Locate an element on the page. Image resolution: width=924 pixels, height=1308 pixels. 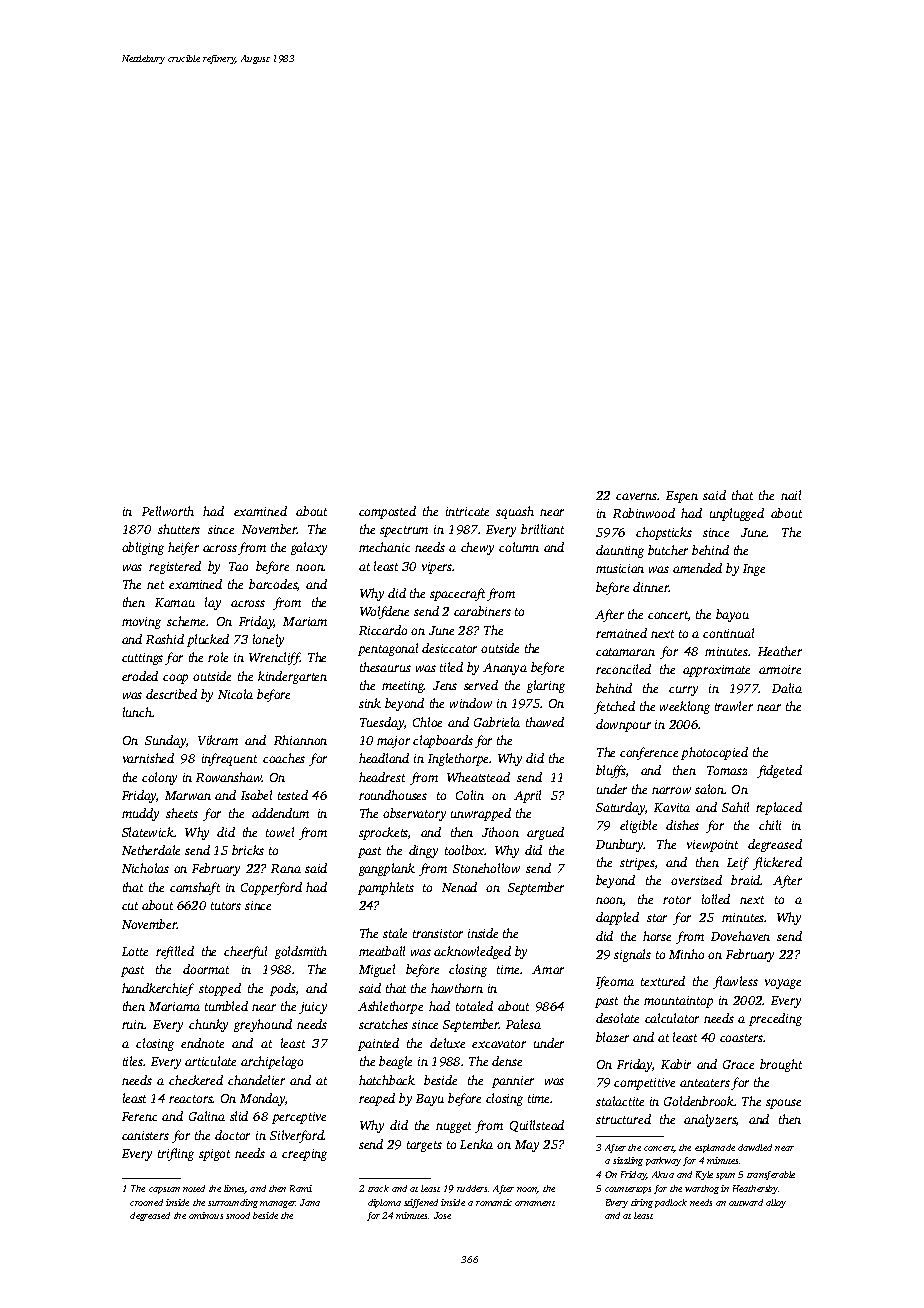
viewpoint is located at coordinates (712, 846).
